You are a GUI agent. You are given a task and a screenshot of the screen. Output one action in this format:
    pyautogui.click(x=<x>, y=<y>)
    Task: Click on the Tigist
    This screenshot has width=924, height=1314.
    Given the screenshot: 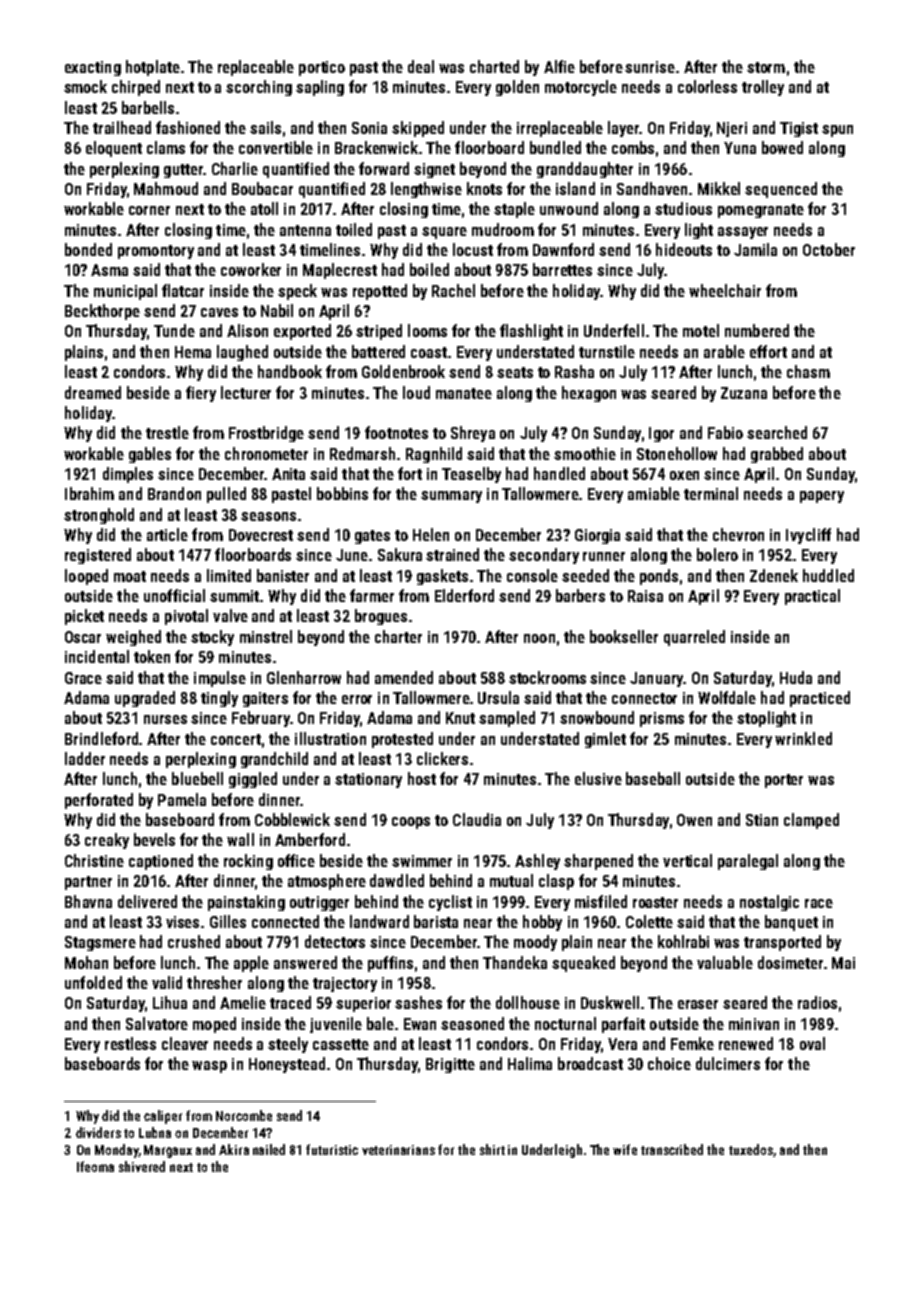 What is the action you would take?
    pyautogui.click(x=799, y=129)
